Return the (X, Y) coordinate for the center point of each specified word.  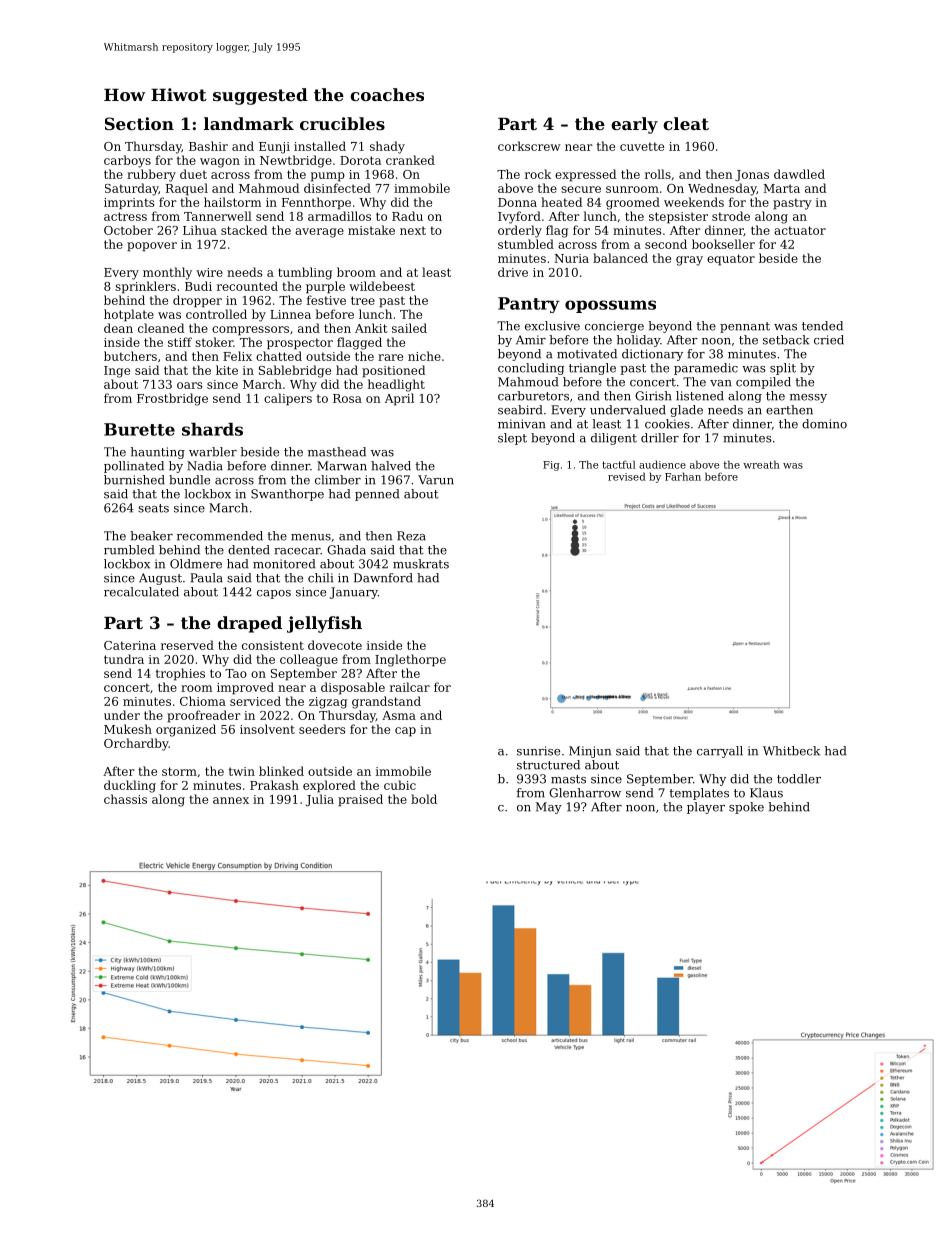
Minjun (590, 752)
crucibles (342, 123)
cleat (686, 123)
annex (231, 800)
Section (139, 123)
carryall (720, 752)
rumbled (129, 550)
